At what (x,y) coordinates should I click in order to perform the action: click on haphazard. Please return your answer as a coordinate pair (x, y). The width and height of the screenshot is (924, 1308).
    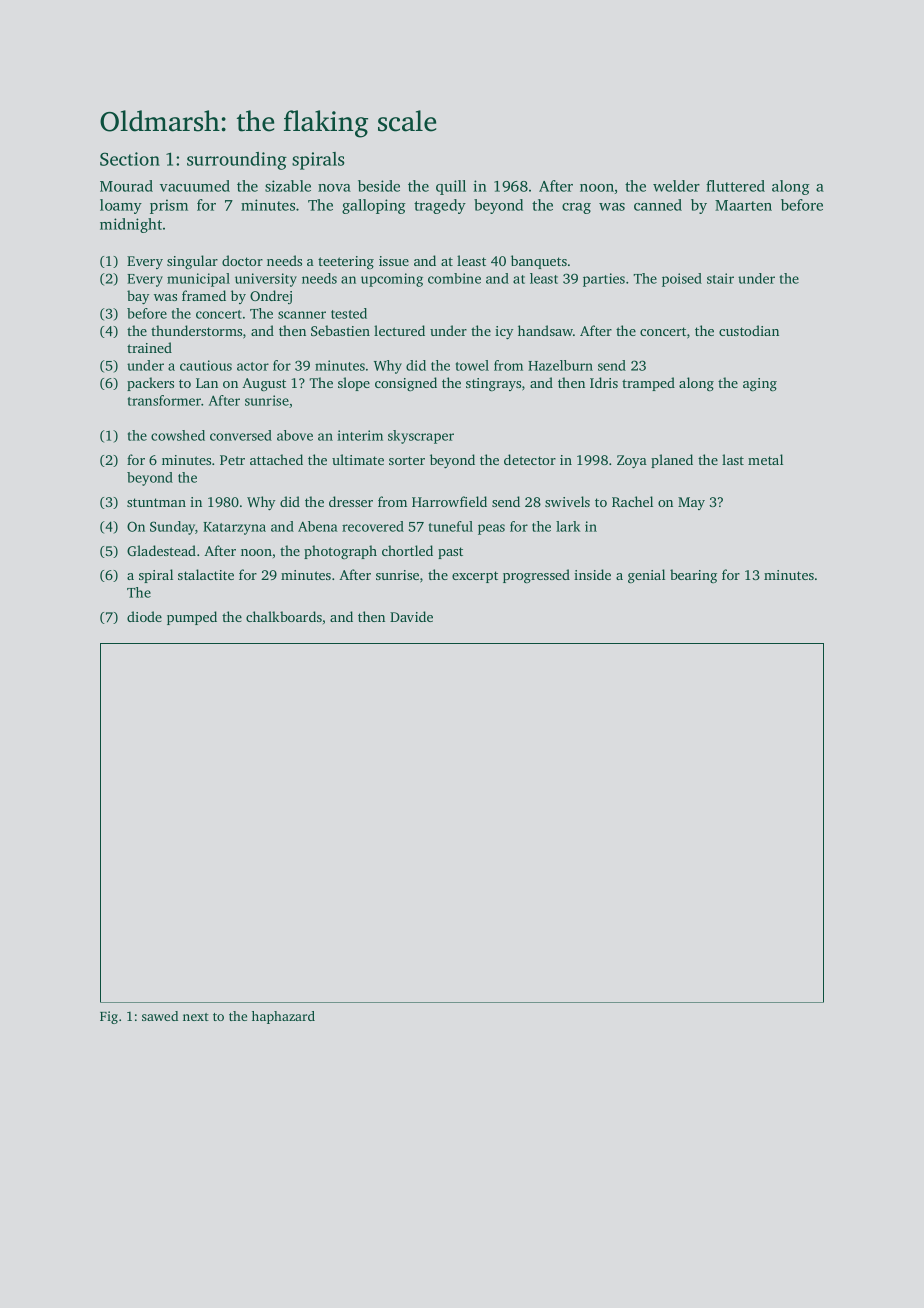
    Looking at the image, I should click on (283, 1017).
